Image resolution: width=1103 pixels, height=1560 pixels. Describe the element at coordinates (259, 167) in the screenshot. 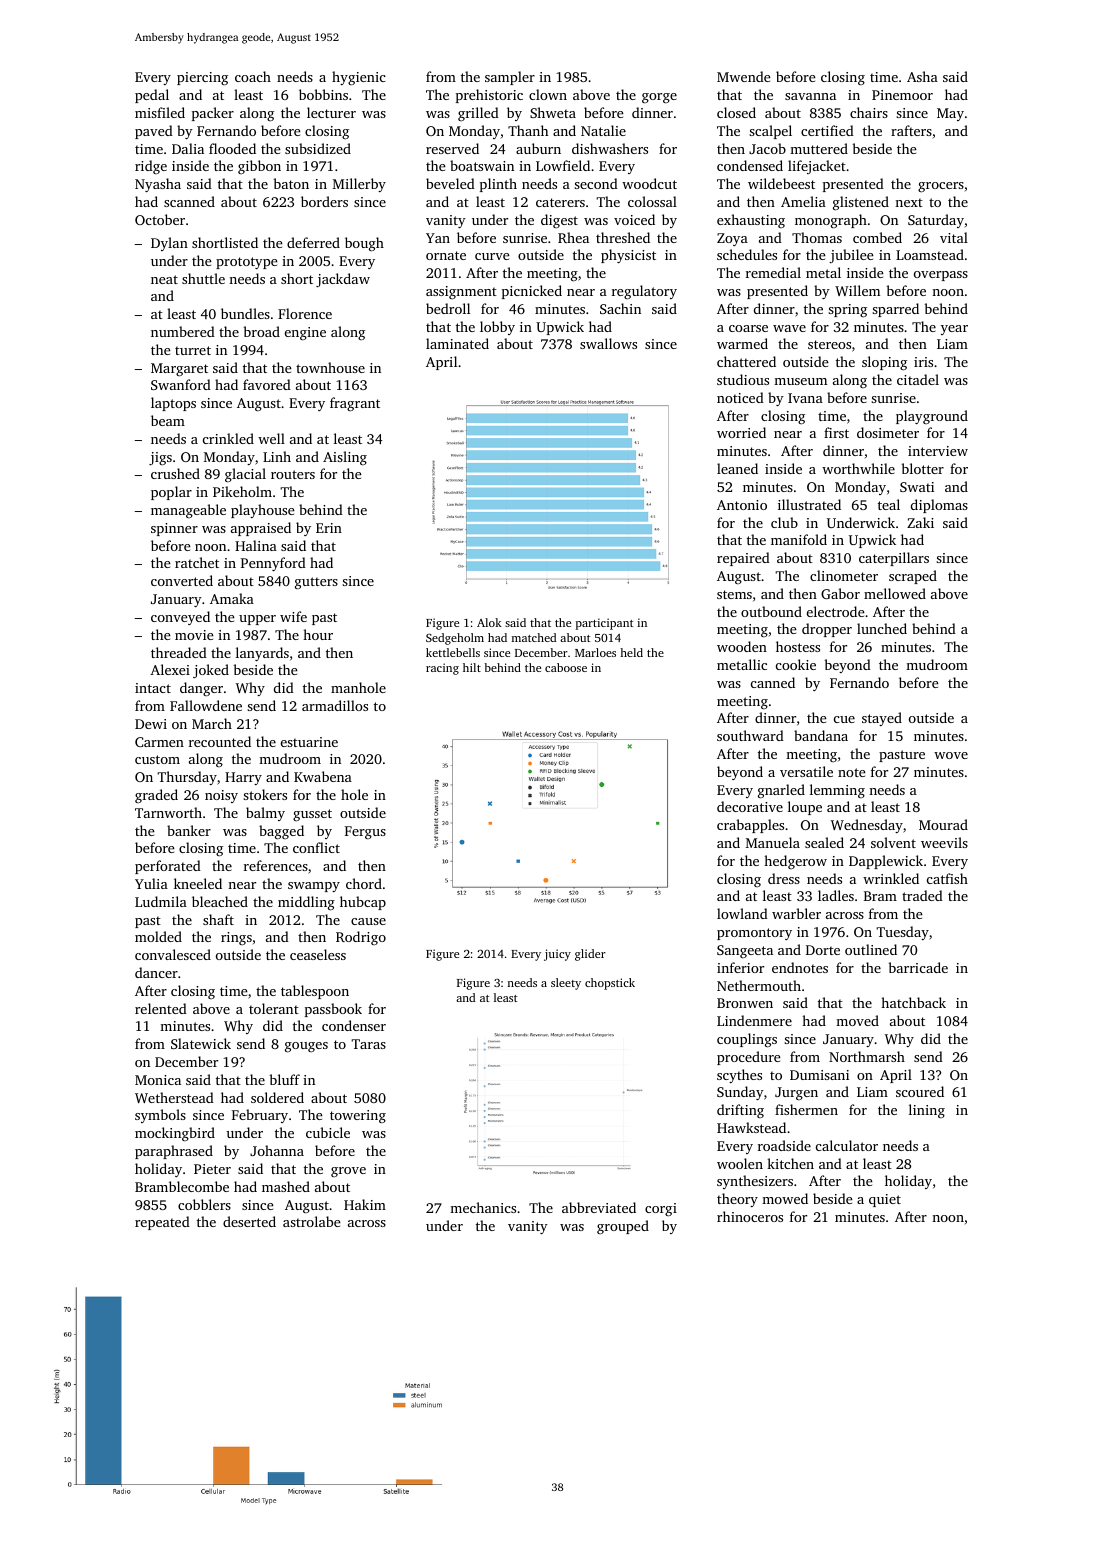

I see `gibbon` at that location.
